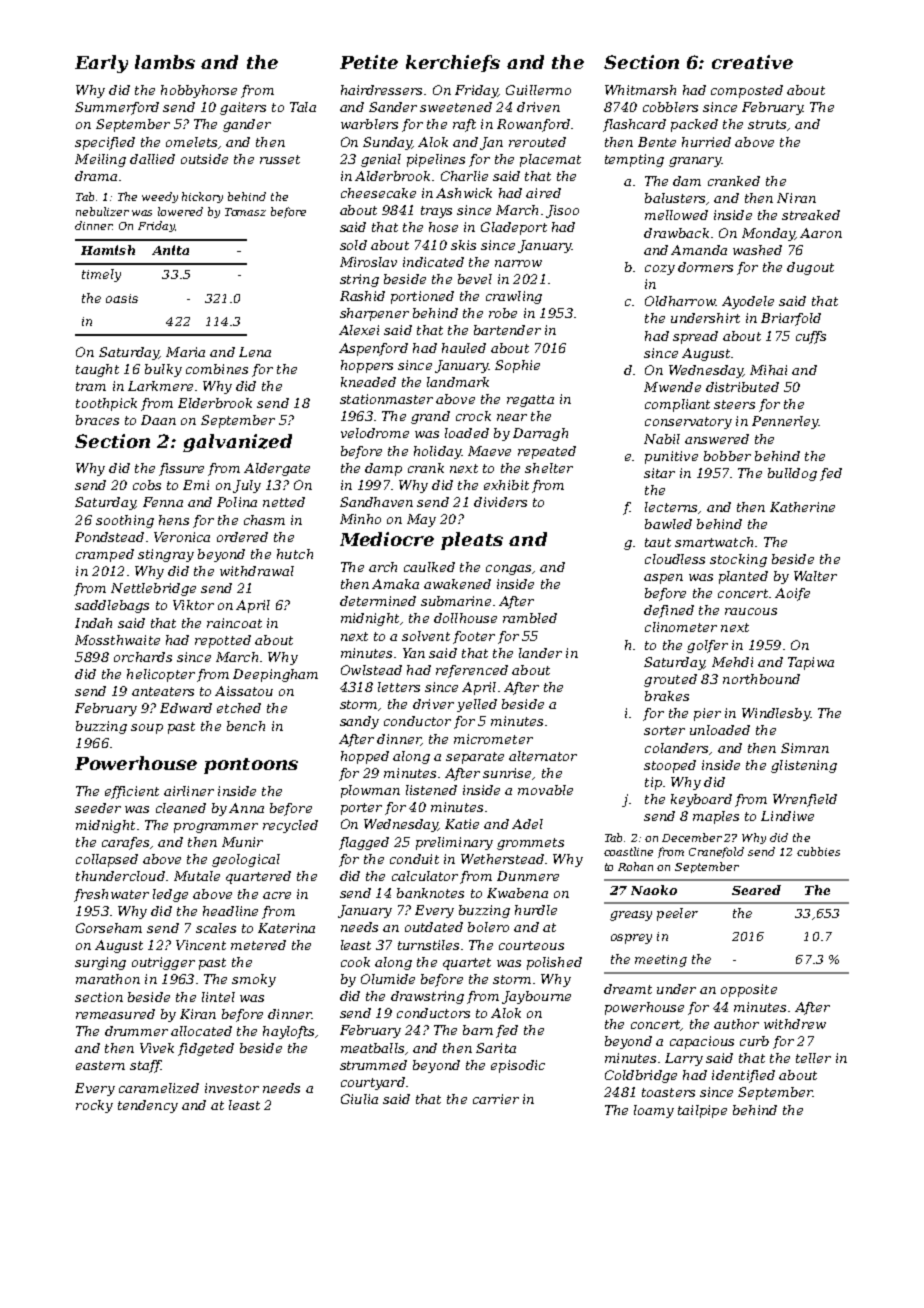  What do you see at coordinates (464, 348) in the screenshot?
I see `hauled` at bounding box center [464, 348].
